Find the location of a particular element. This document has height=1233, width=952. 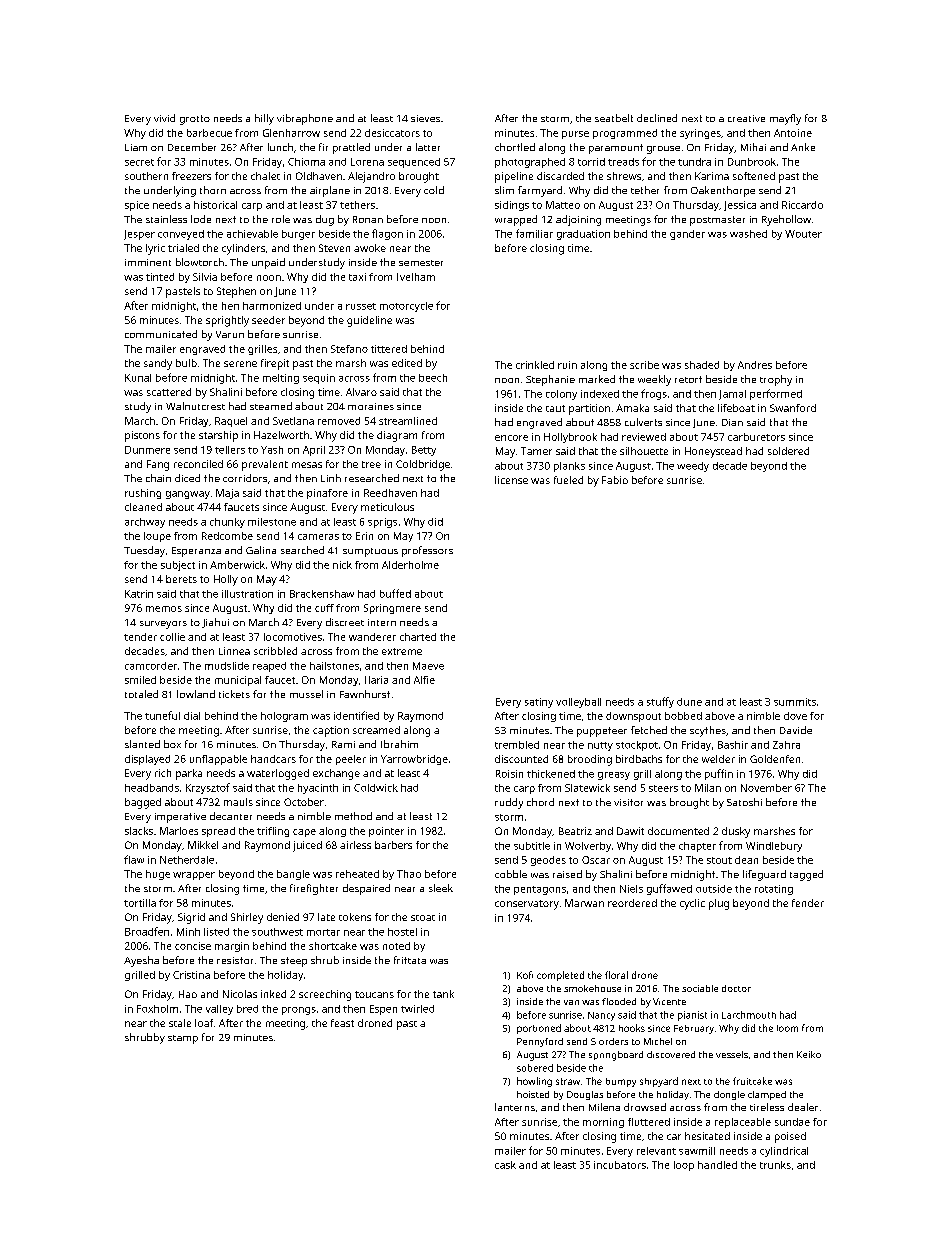

straw is located at coordinates (568, 1081).
